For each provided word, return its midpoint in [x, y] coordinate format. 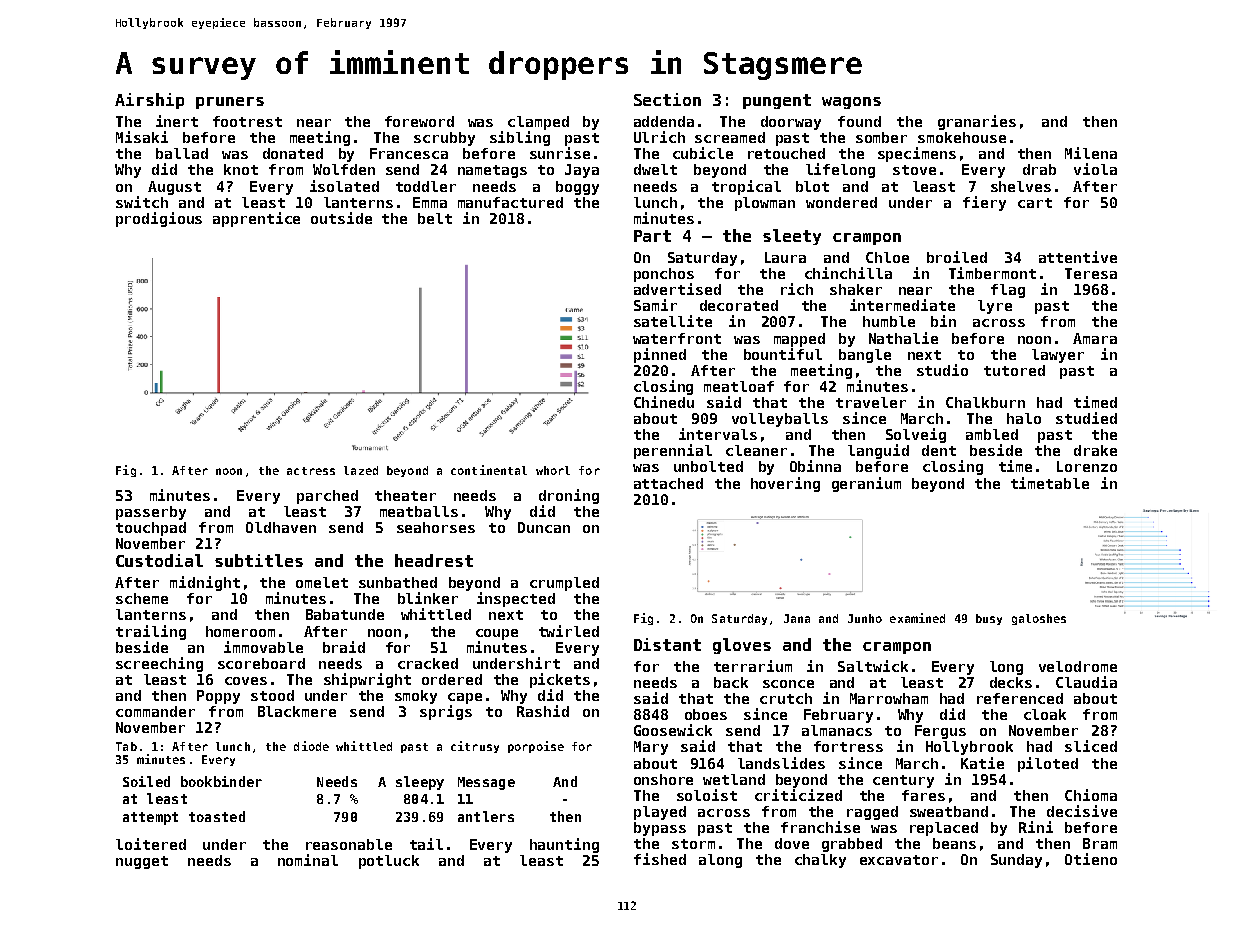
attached [668, 483]
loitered [151, 844]
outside [341, 218]
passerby [151, 513]
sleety [792, 237]
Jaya [582, 171]
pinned [660, 355]
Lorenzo [1087, 466]
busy [989, 619]
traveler [871, 402]
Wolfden [344, 169]
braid [344, 647]
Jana [797, 618]
